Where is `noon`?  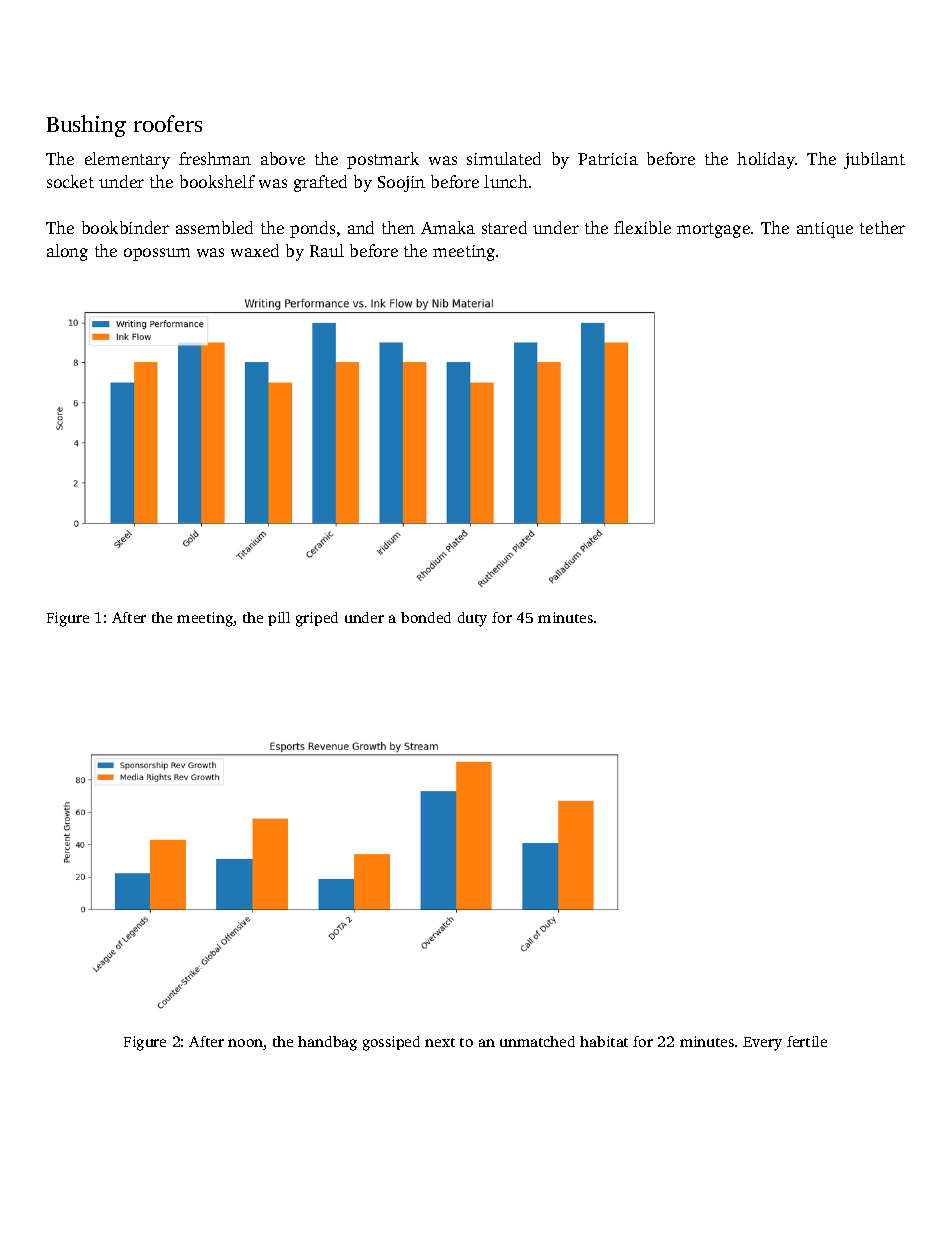 noon is located at coordinates (246, 1044).
